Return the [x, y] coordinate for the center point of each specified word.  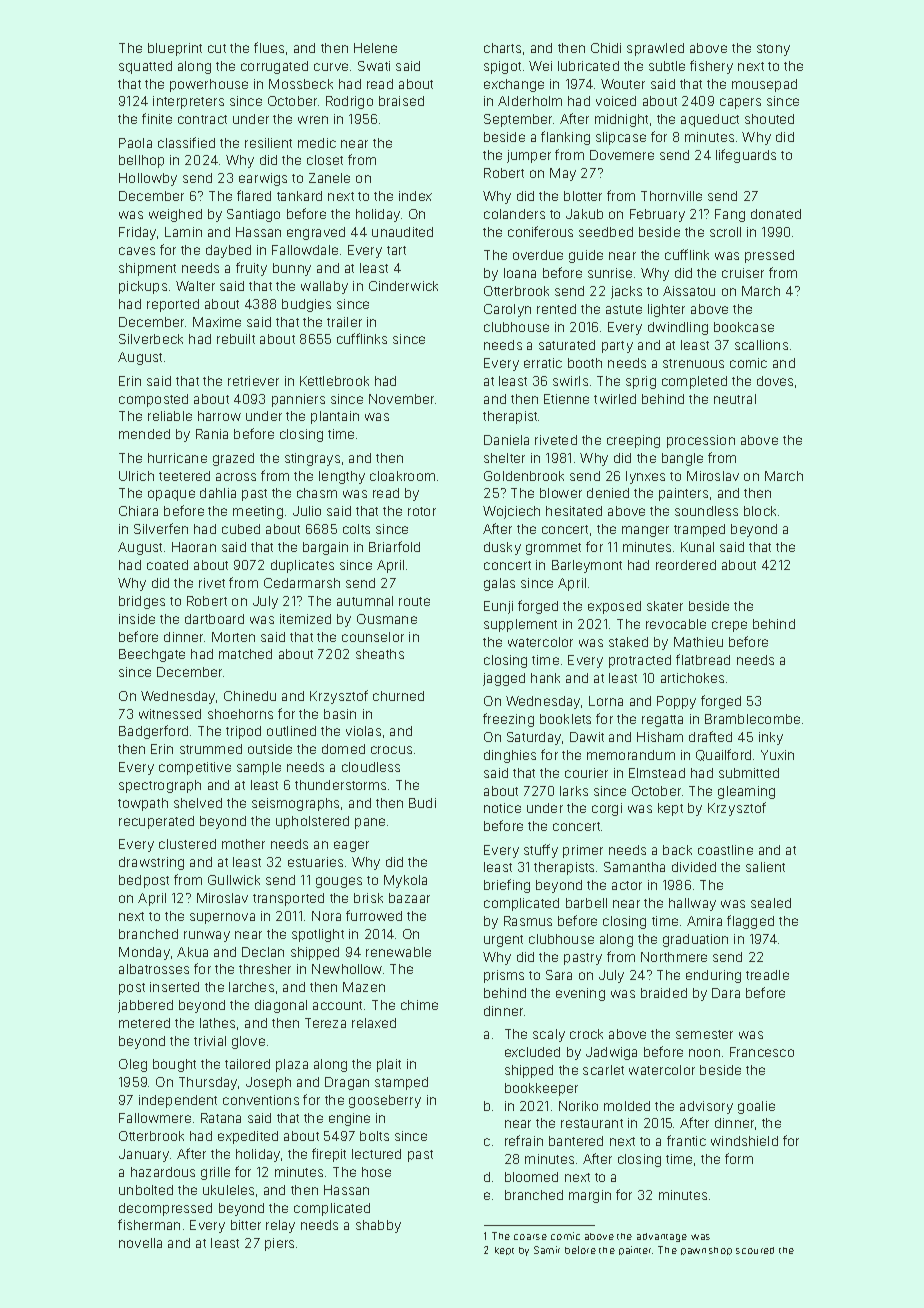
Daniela [506, 440]
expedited [248, 1137]
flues [269, 47]
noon [704, 1053]
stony [773, 50]
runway [207, 936]
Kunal [697, 547]
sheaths [380, 654]
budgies [306, 305]
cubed [241, 529]
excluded [532, 1052]
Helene [375, 48]
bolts [374, 1136]
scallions [761, 345]
